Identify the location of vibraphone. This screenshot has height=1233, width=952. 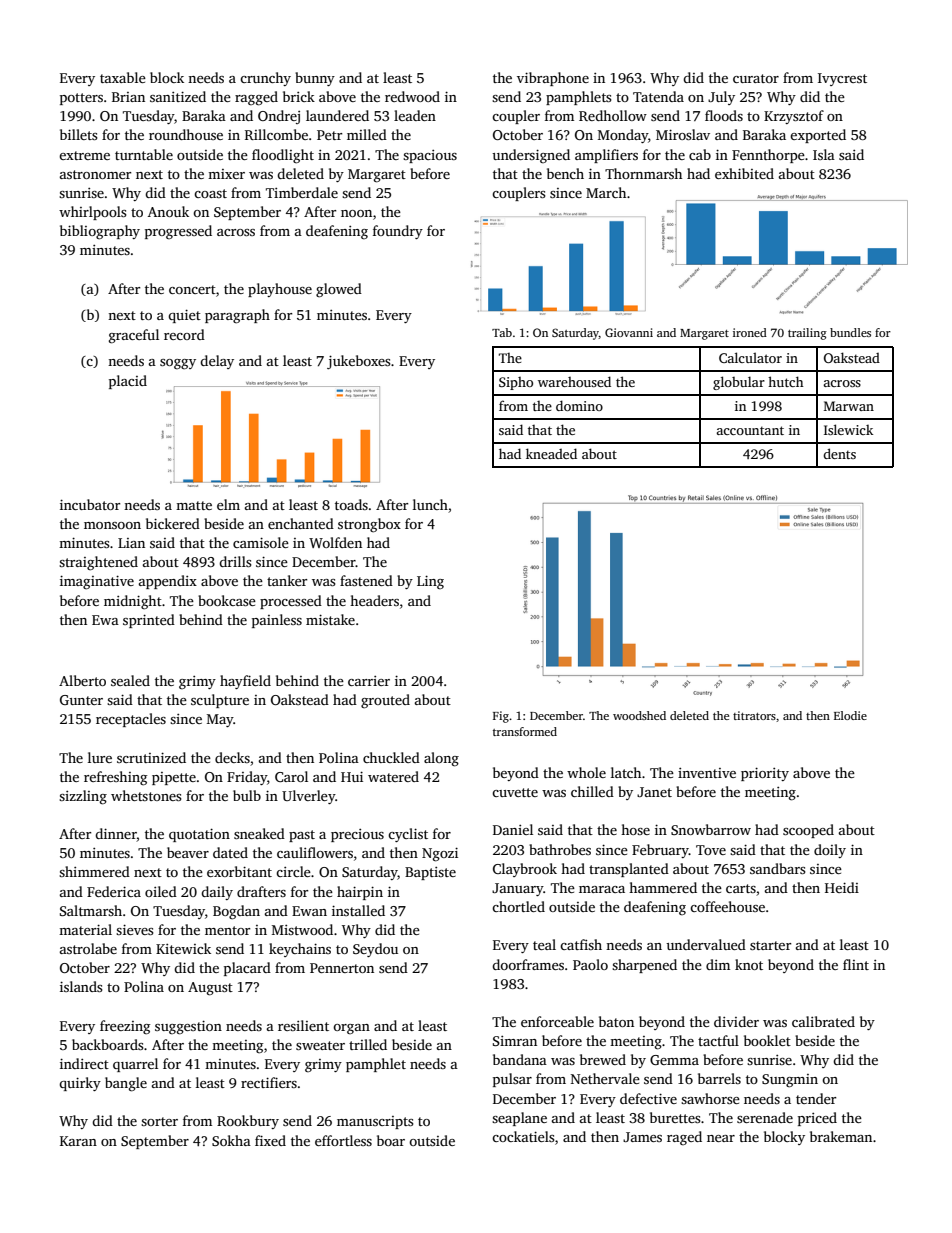
(553, 79).
